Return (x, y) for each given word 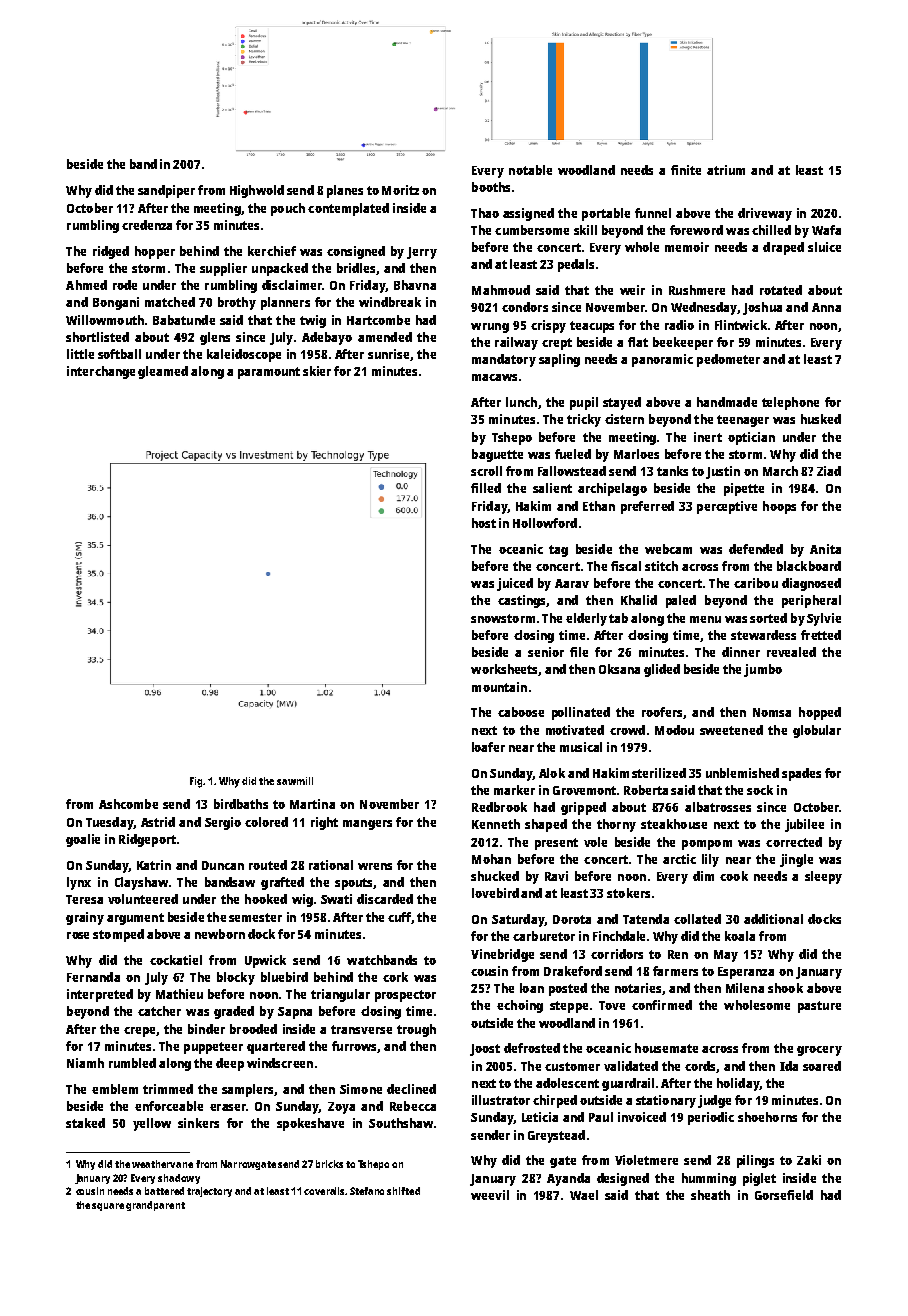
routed (268, 865)
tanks (672, 471)
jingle (796, 860)
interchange (101, 372)
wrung (490, 328)
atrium (726, 170)
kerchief (272, 251)
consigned (356, 252)
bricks (329, 1164)
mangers (367, 825)
